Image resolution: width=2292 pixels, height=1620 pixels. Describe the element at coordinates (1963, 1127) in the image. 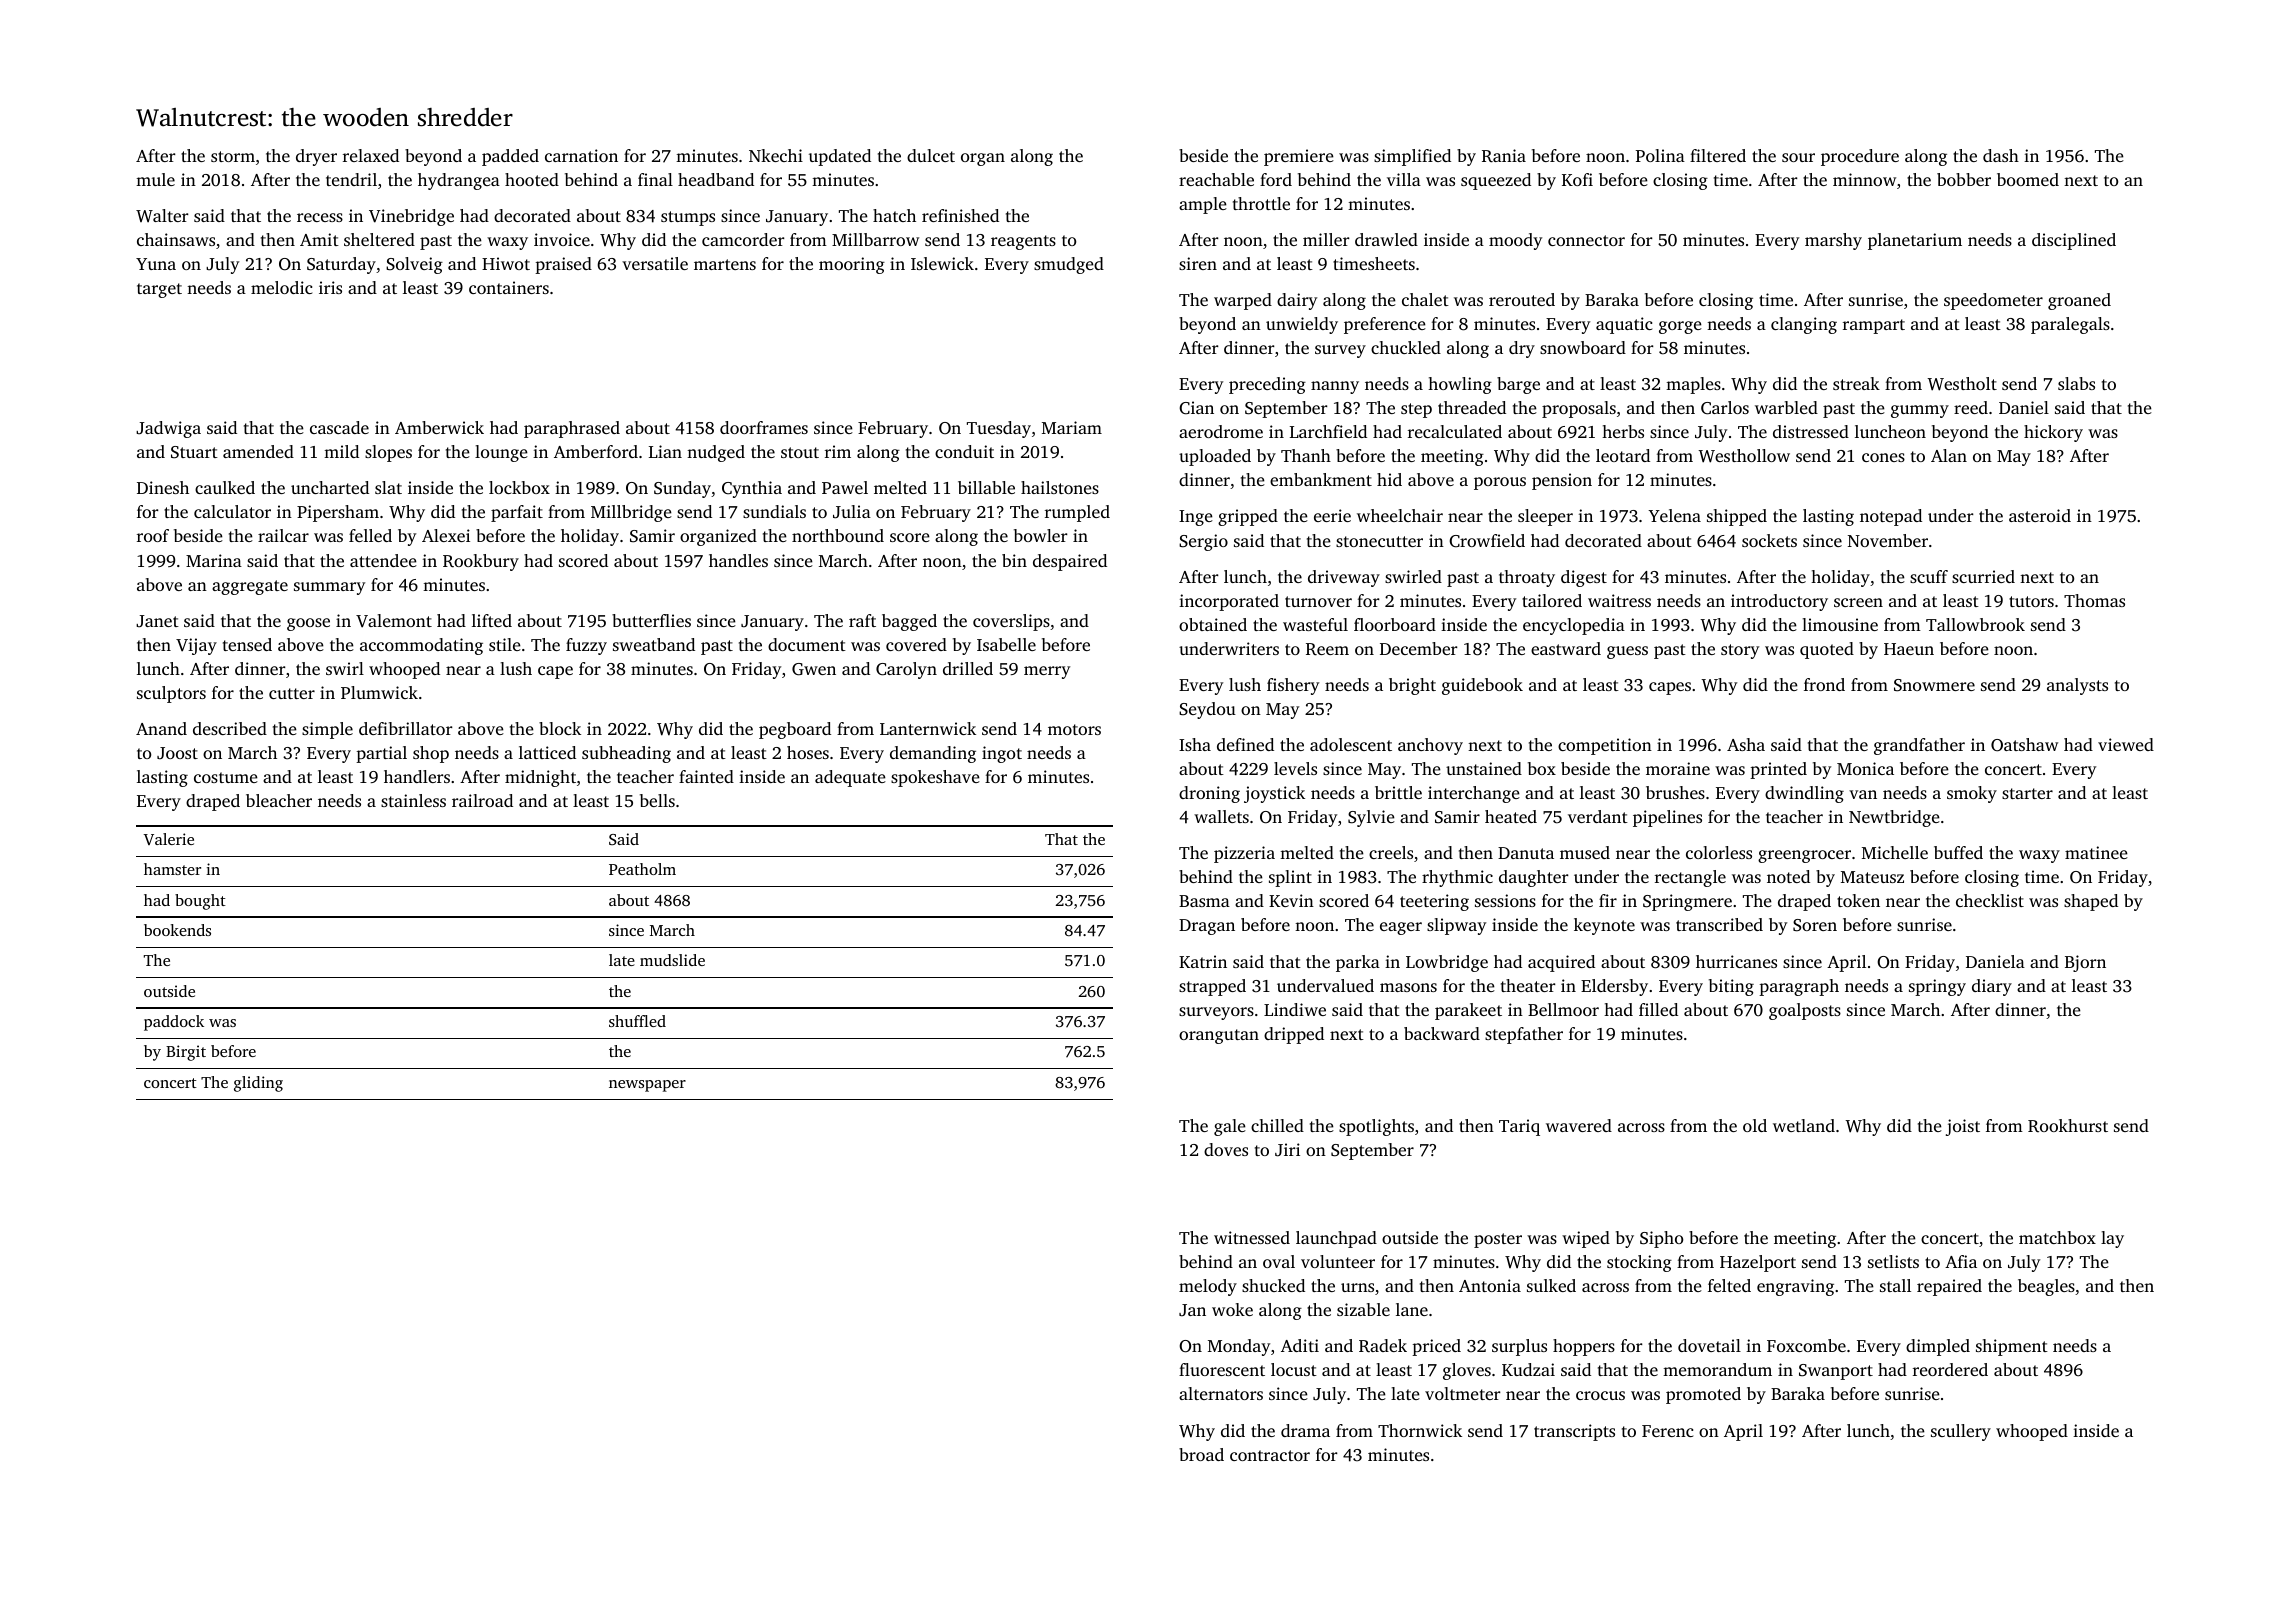

I see `joist` at that location.
